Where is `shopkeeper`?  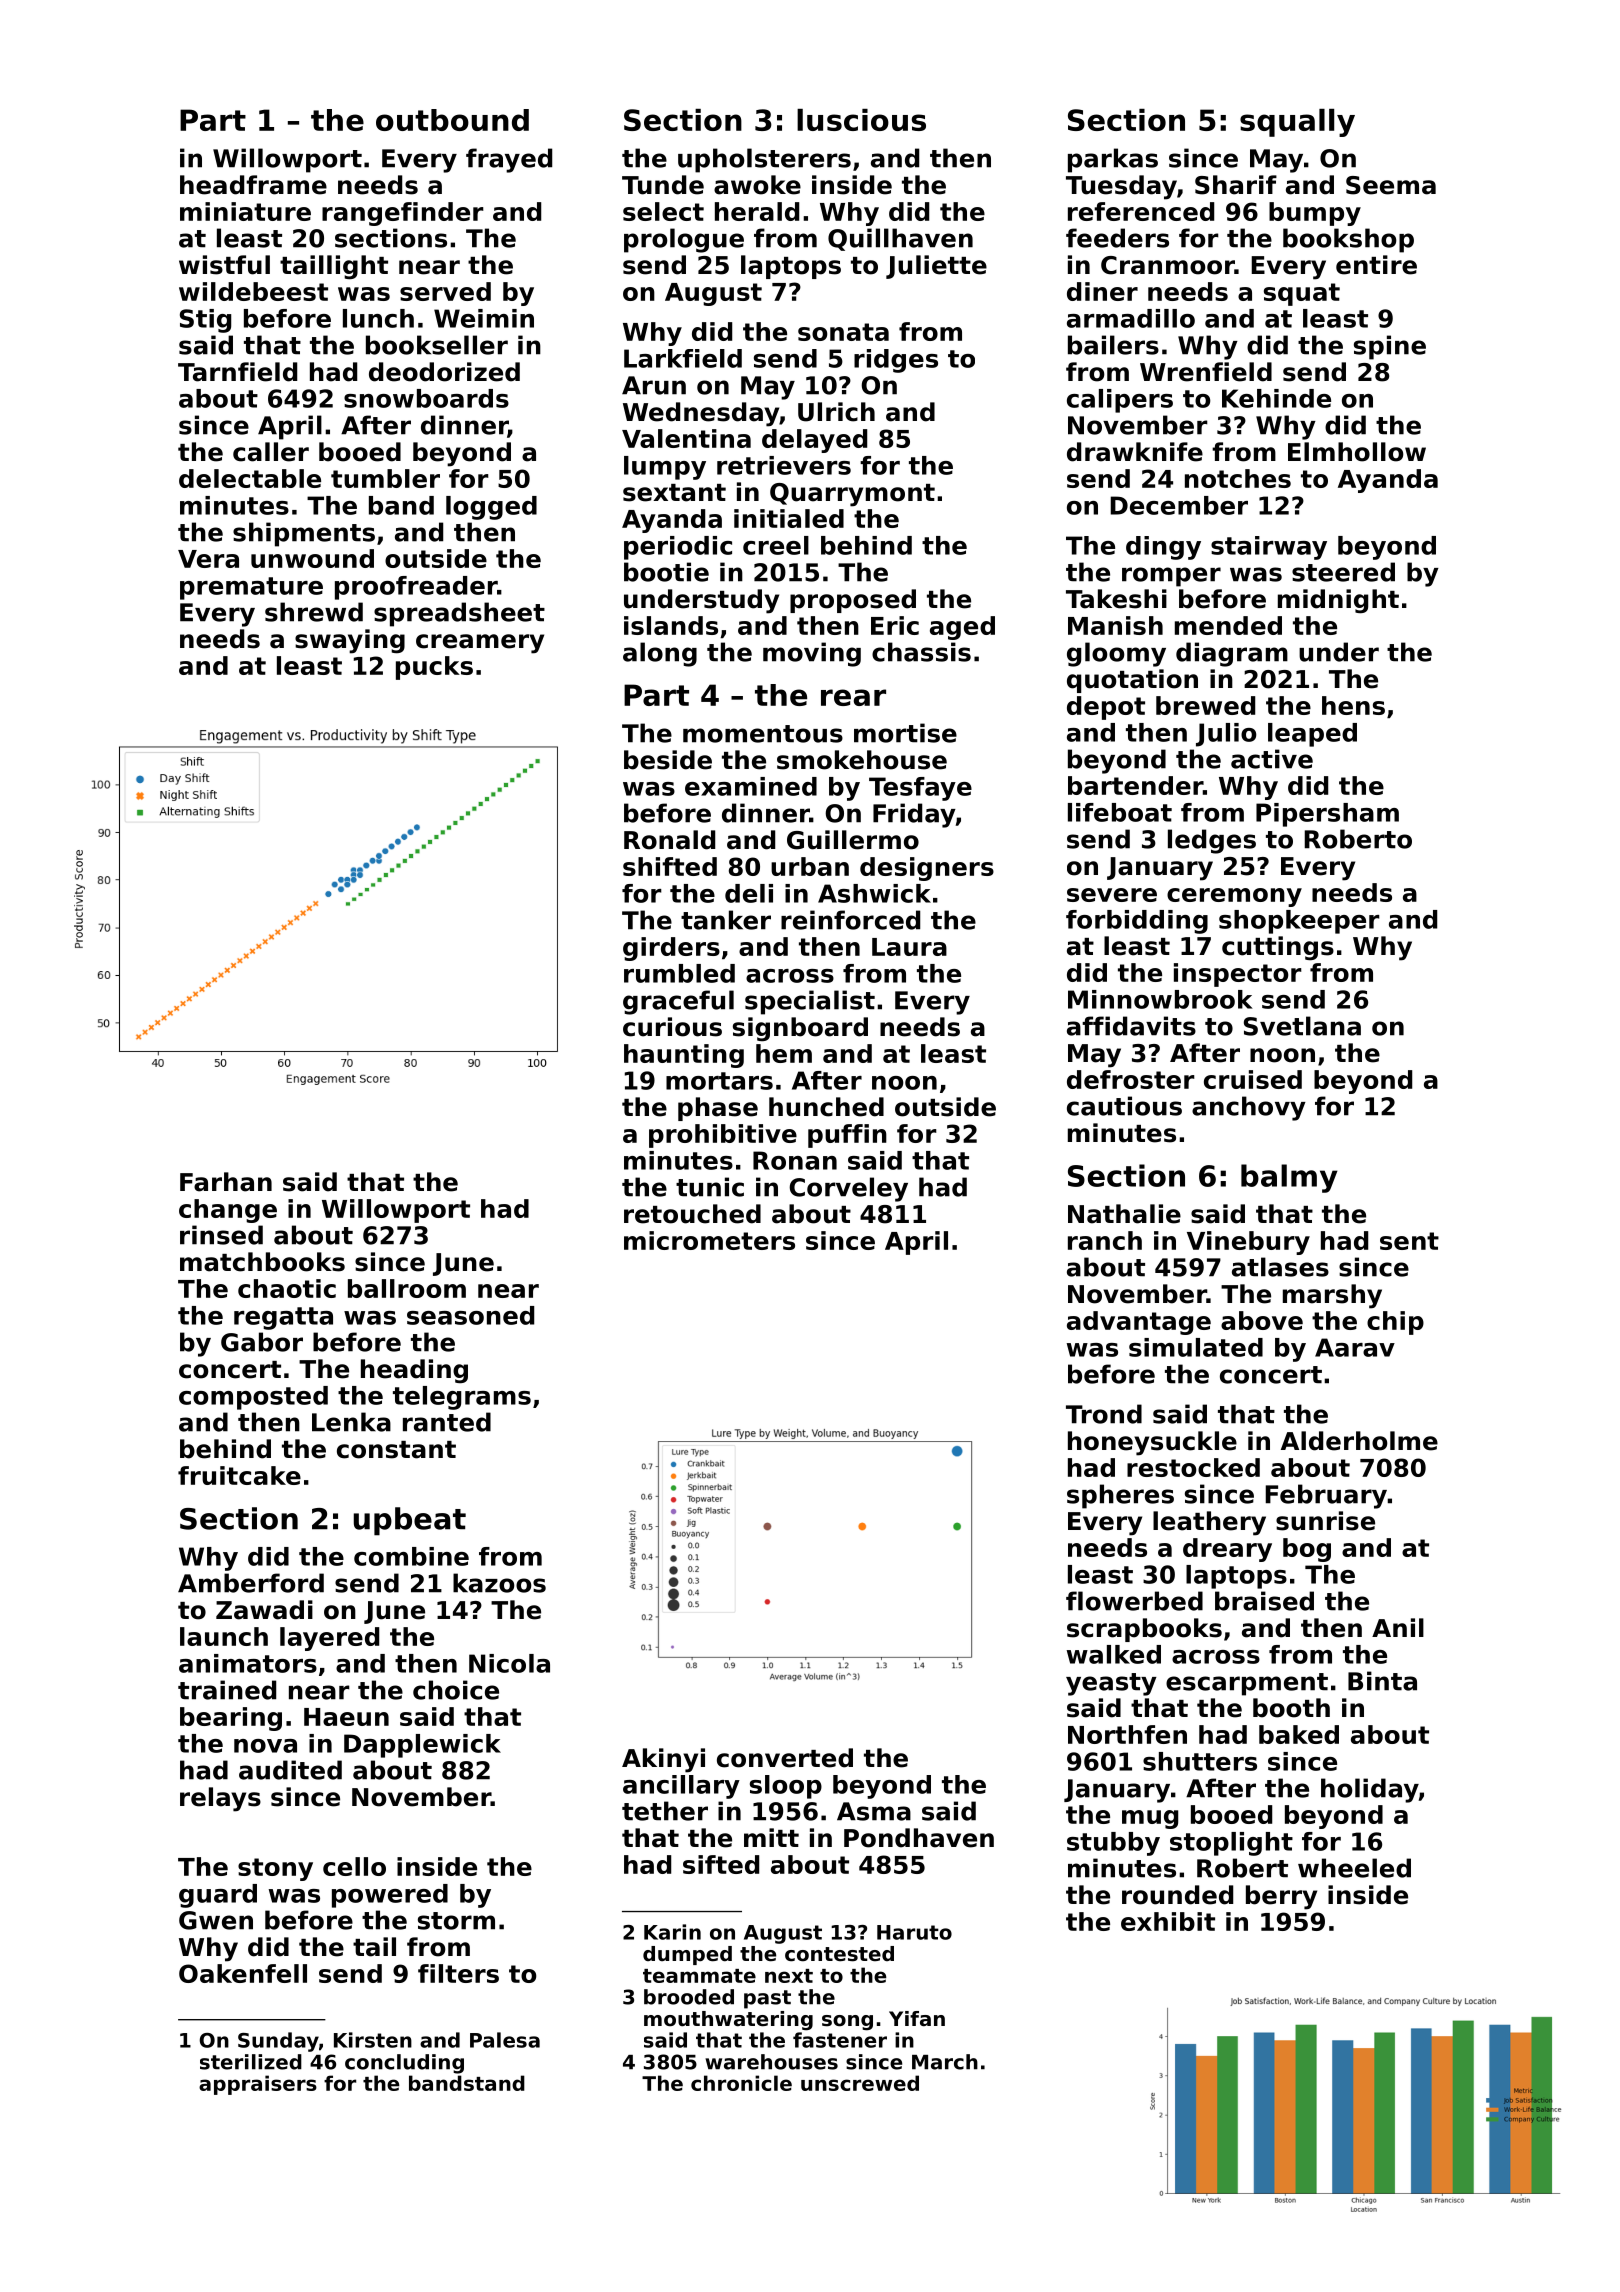 shopkeeper is located at coordinates (1299, 922).
